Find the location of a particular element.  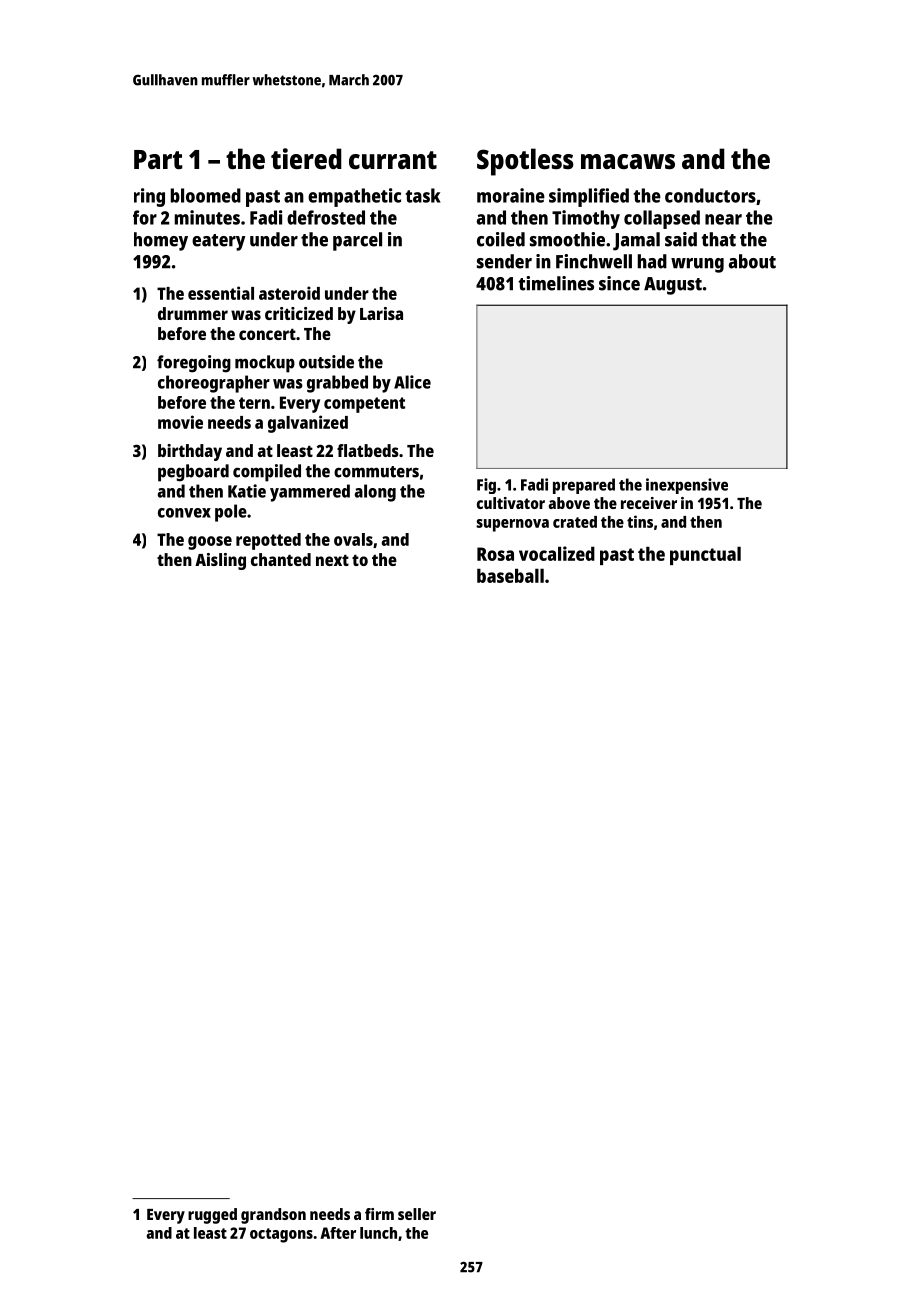

rugged is located at coordinates (212, 1216).
